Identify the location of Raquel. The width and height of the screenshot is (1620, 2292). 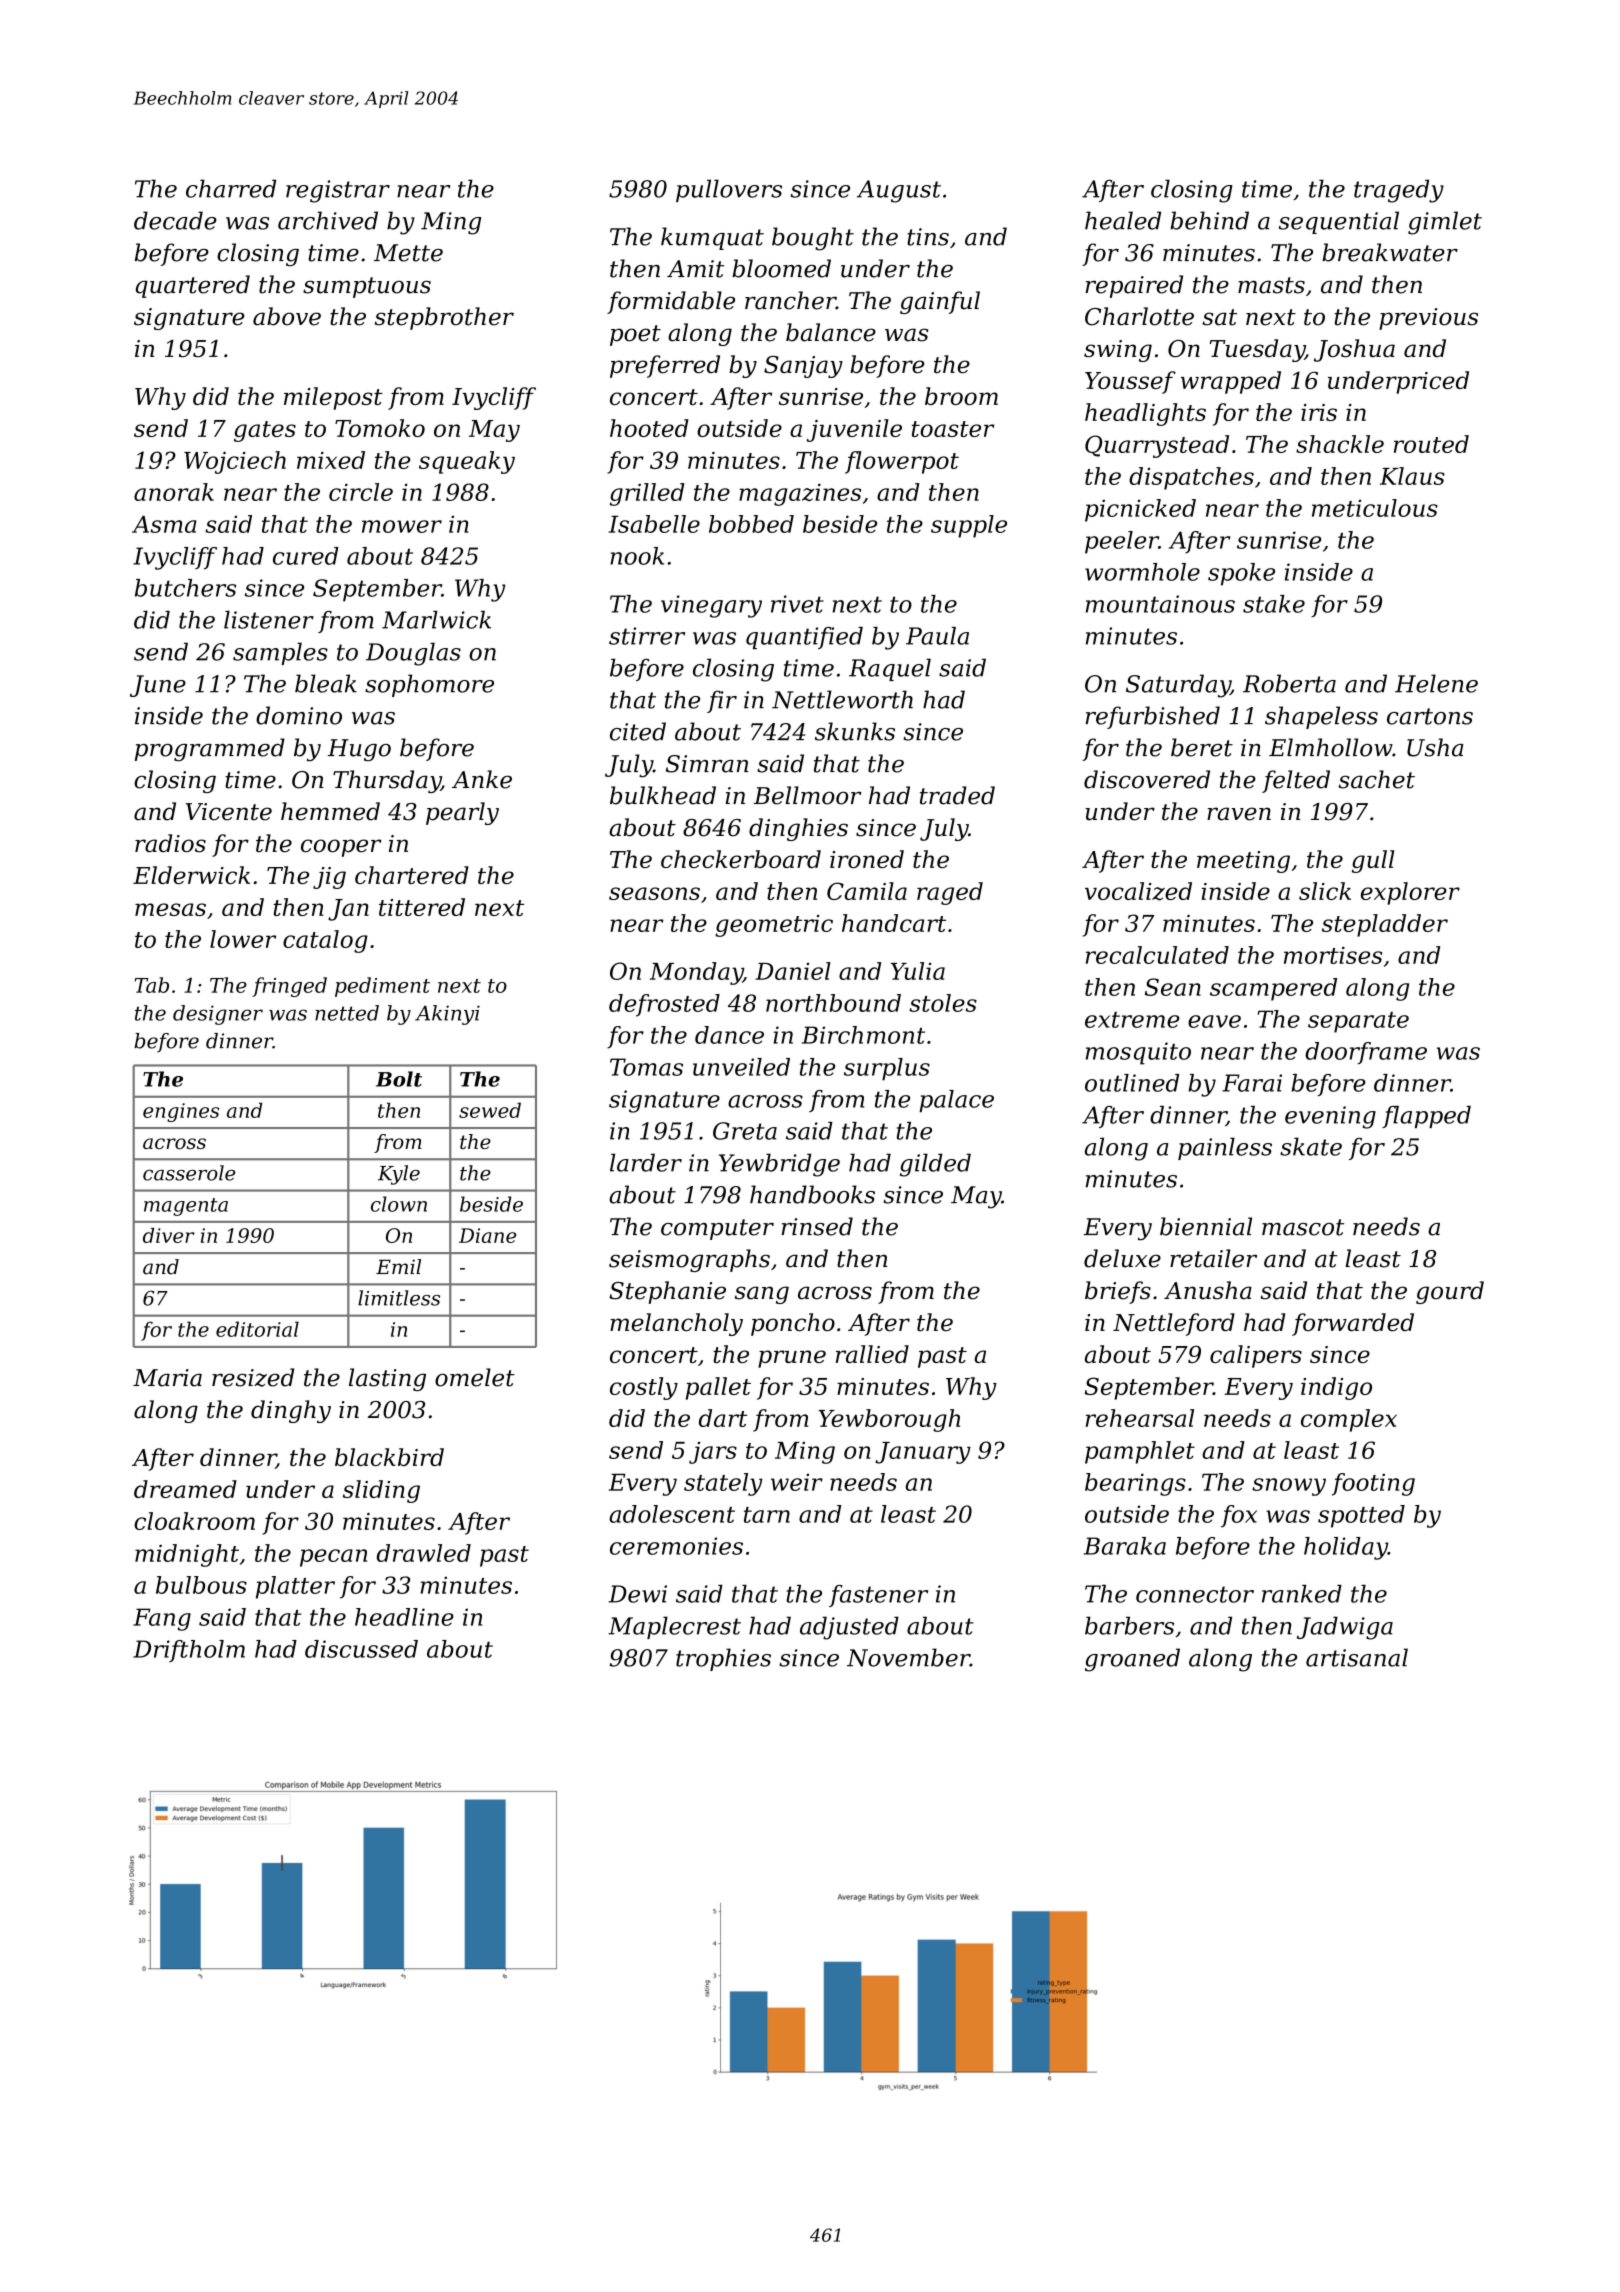
(890, 669).
